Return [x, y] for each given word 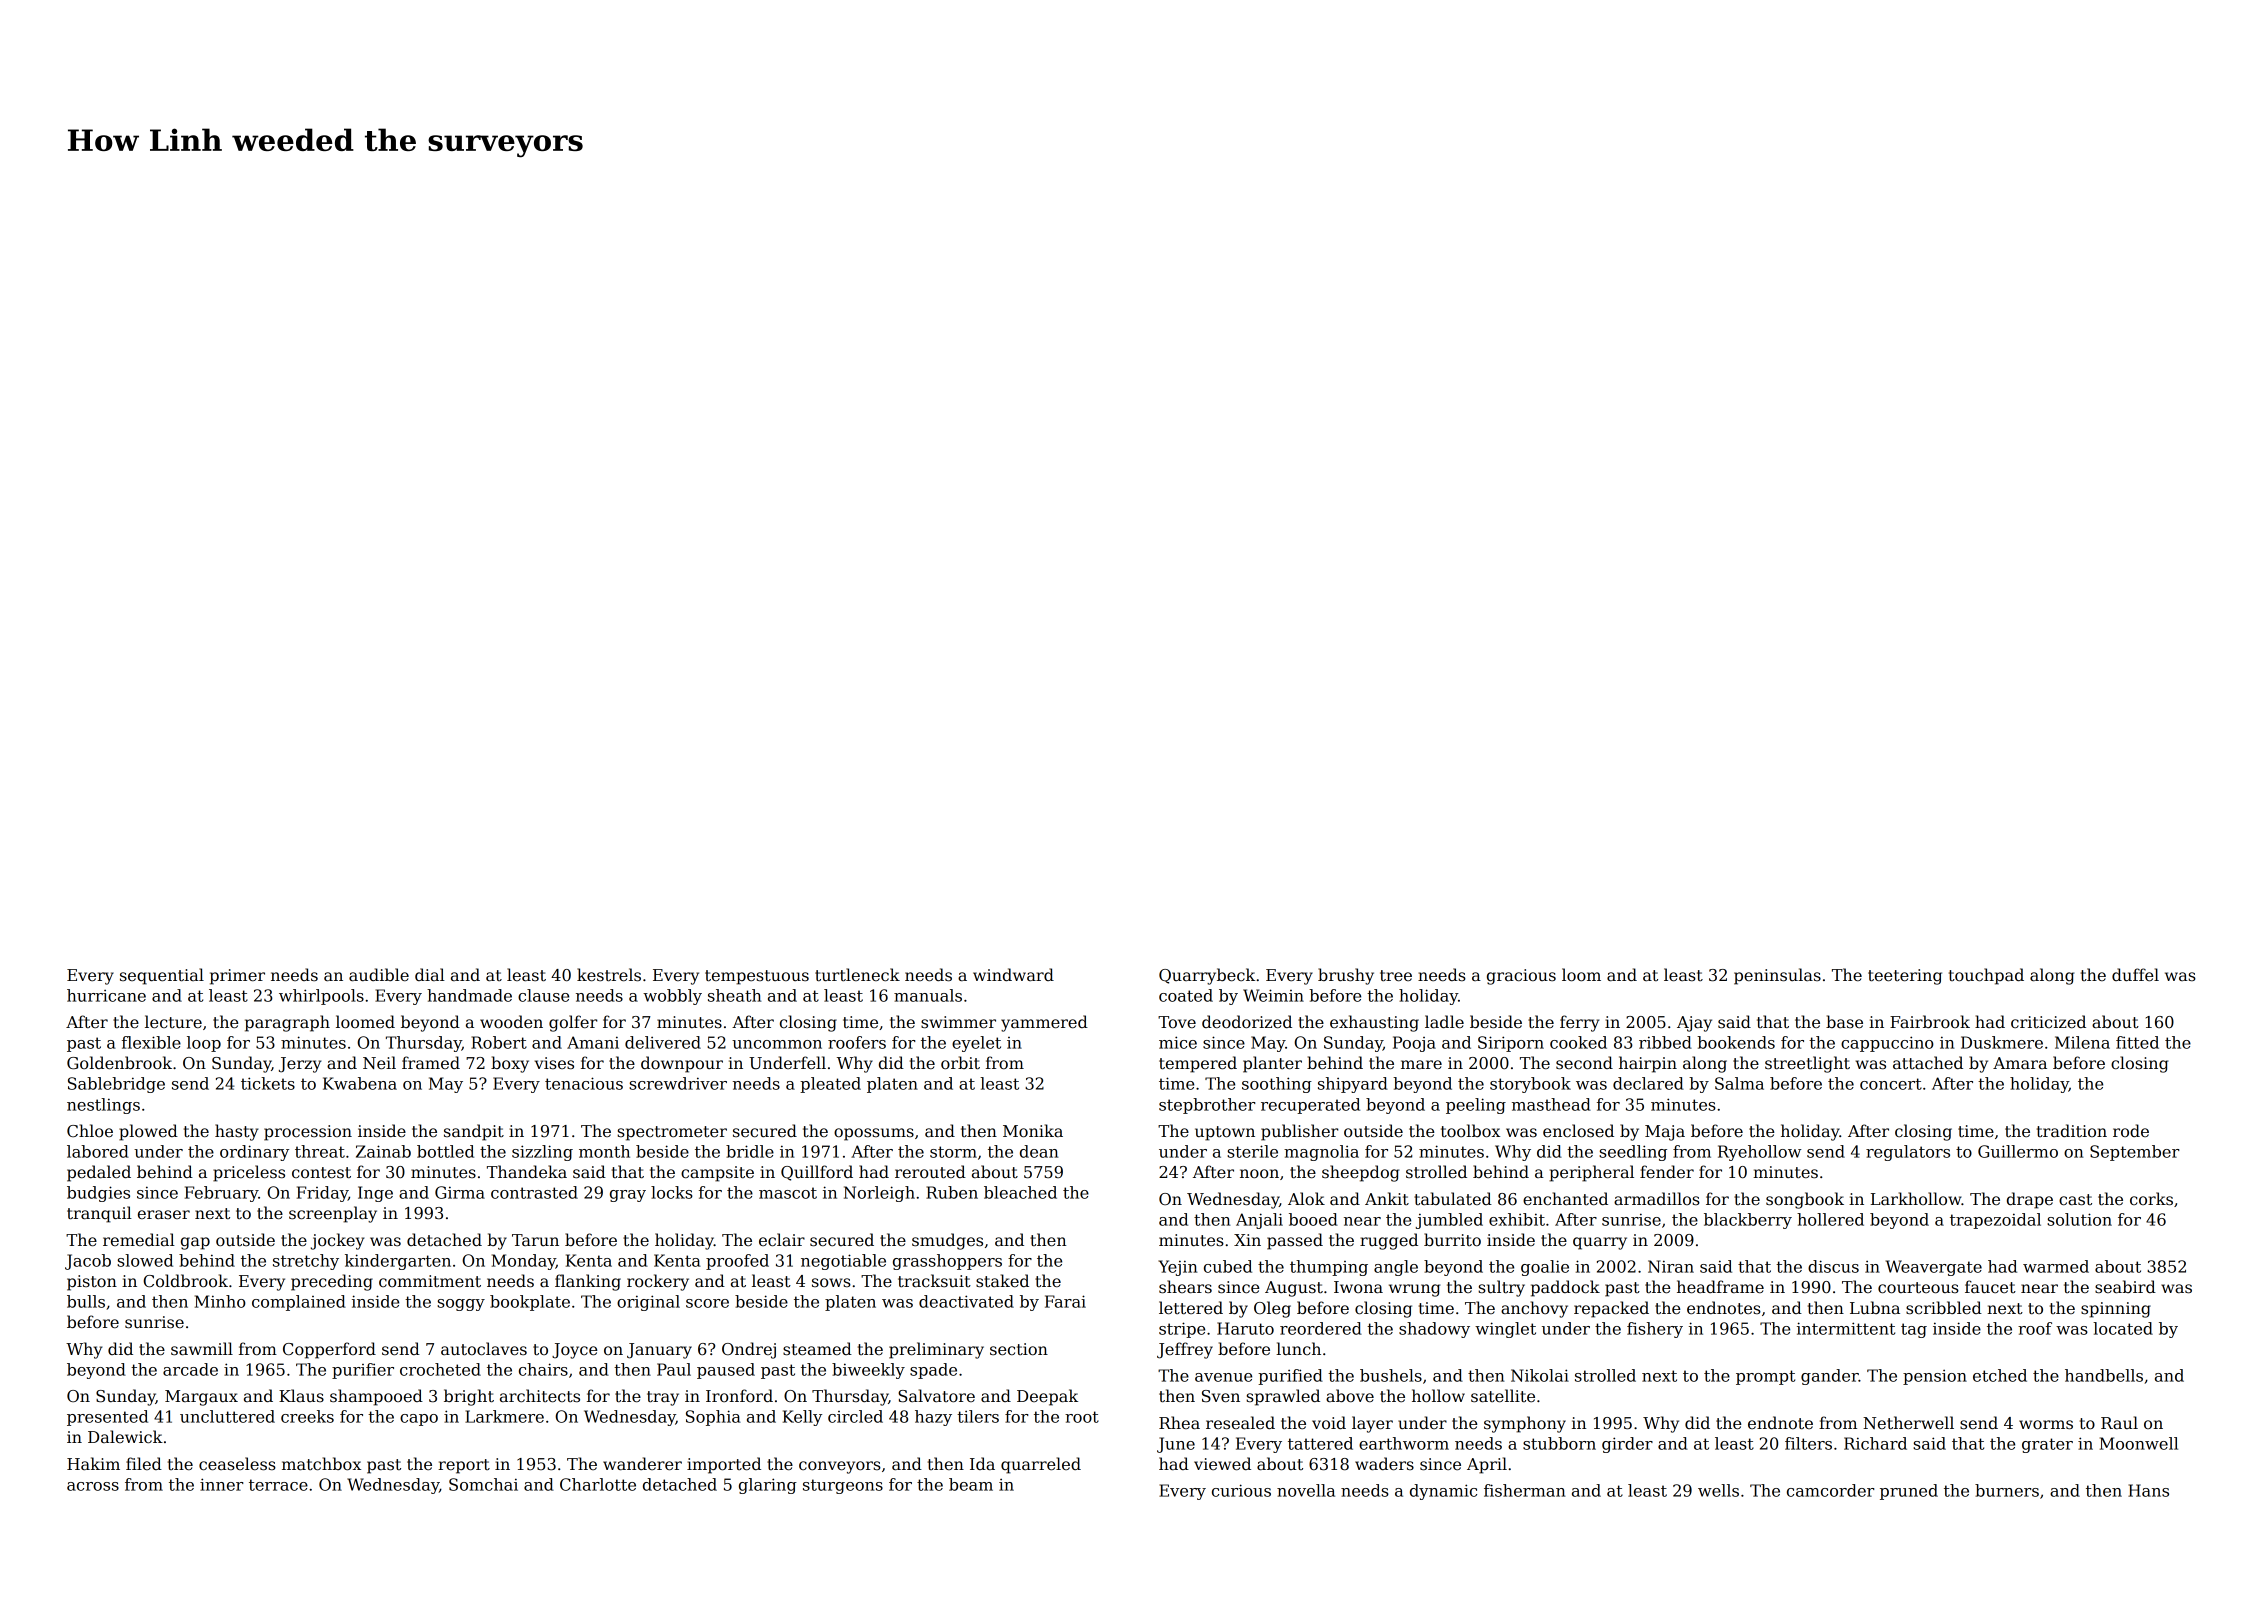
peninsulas [1777, 976]
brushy [1346, 976]
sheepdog [1360, 1173]
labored [98, 1151]
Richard [1875, 1443]
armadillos [1657, 1199]
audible [379, 975]
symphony [1525, 1424]
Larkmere [504, 1416]
